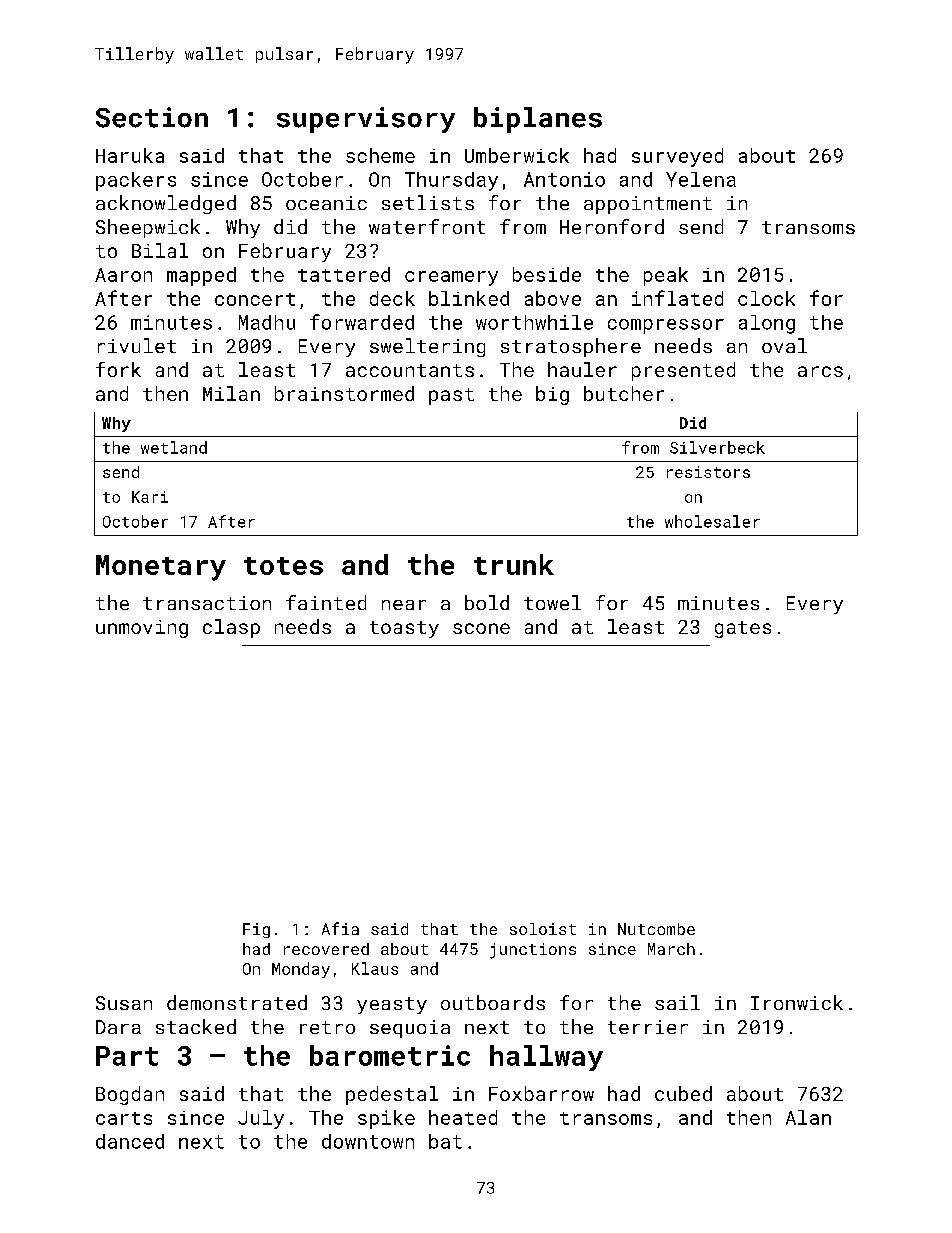  Describe the element at coordinates (428, 202) in the screenshot. I see `setlists` at that location.
